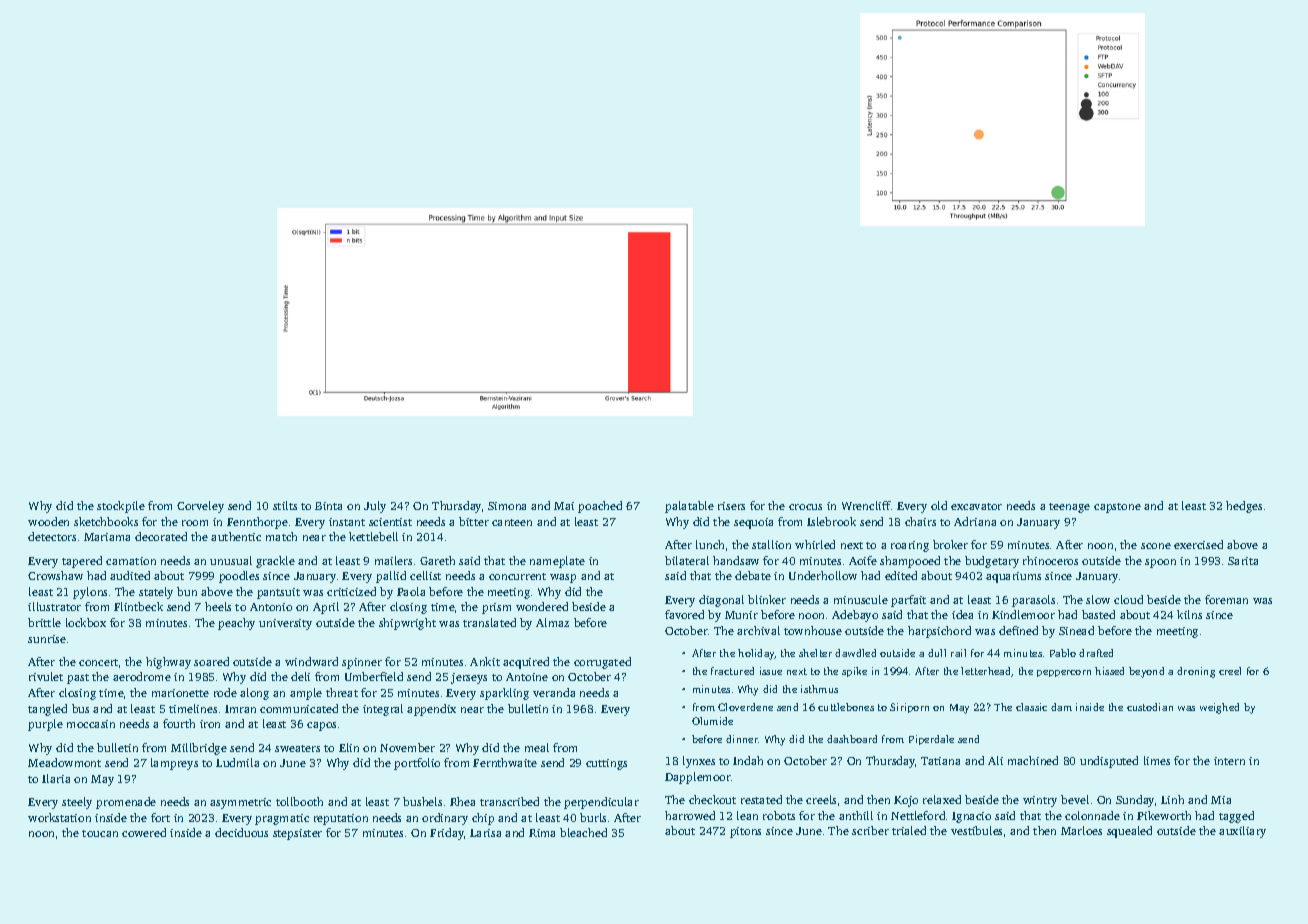 The height and width of the screenshot is (924, 1308). What do you see at coordinates (328, 506) in the screenshot?
I see `Binta` at bounding box center [328, 506].
